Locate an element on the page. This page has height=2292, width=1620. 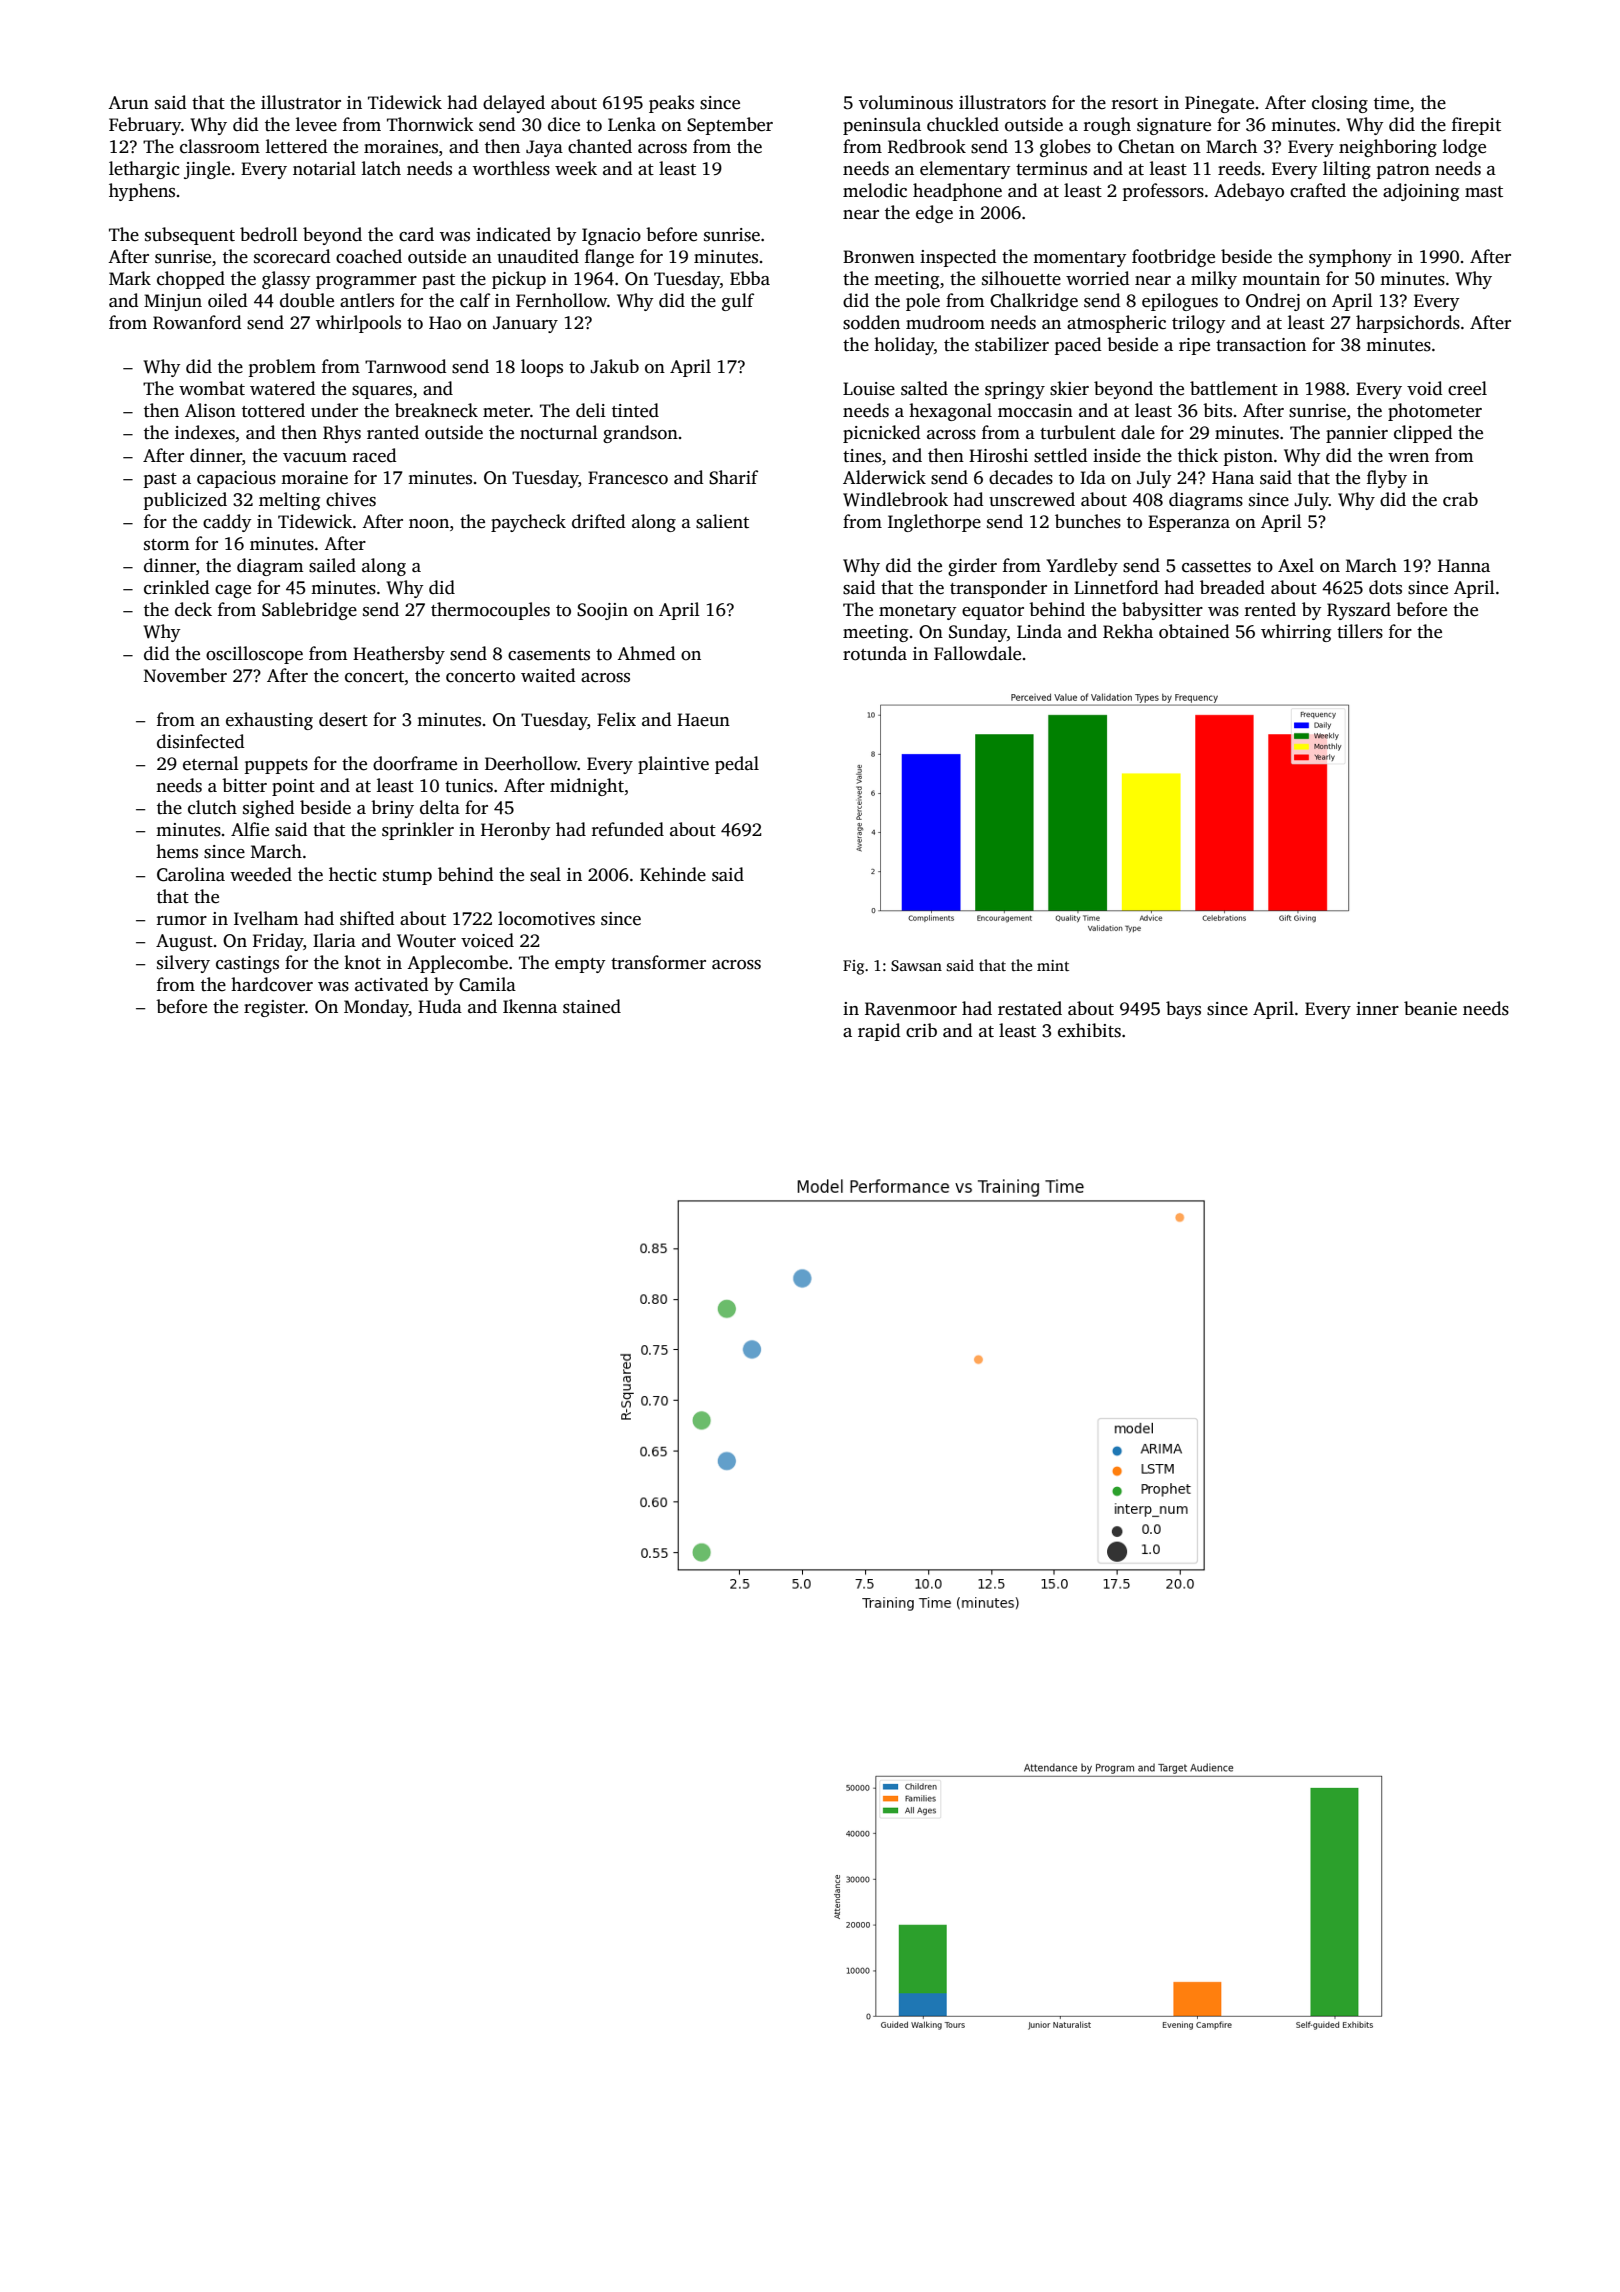
oscilloscope is located at coordinates (254, 655).
